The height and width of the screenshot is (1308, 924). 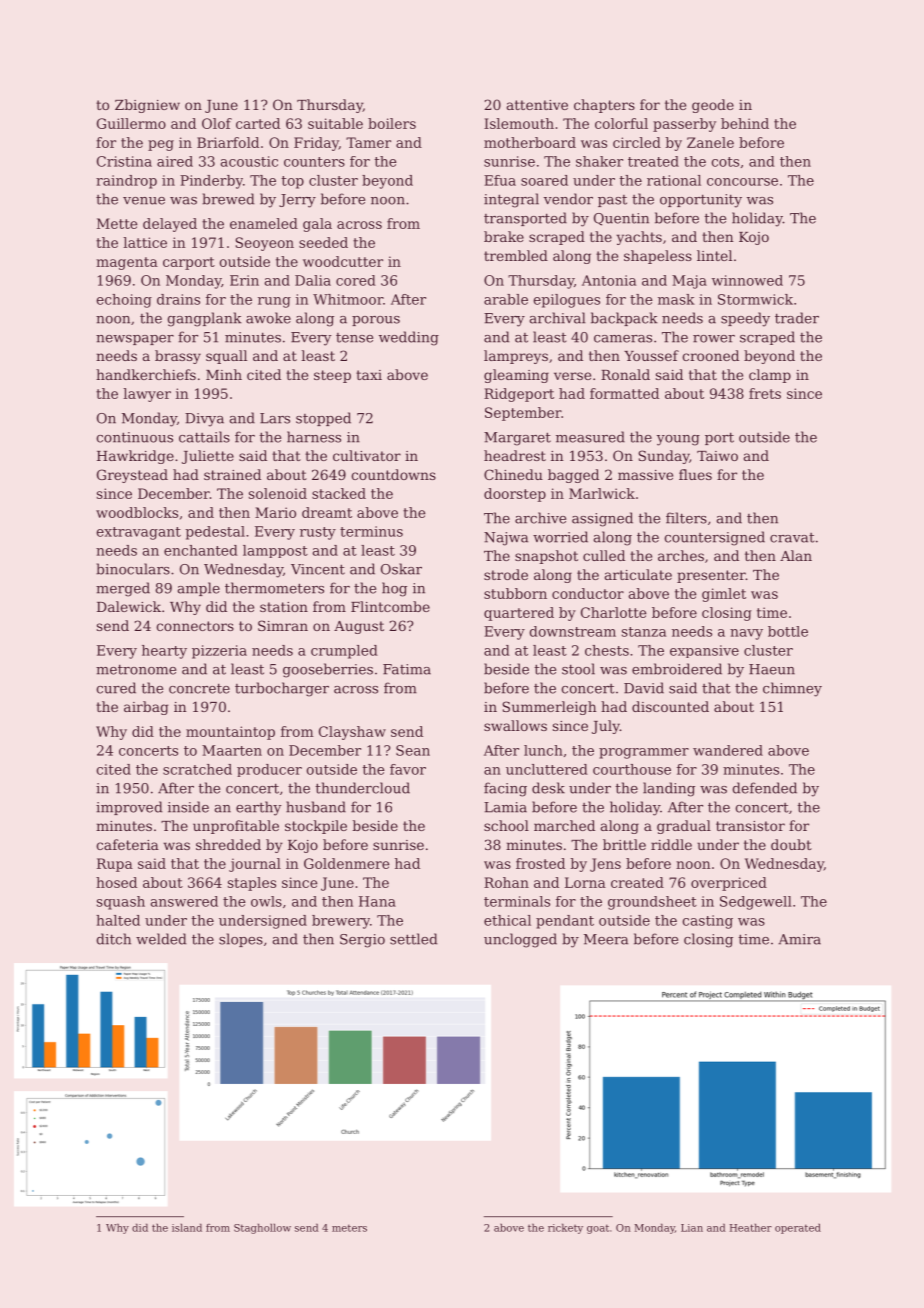 What do you see at coordinates (275, 551) in the screenshot?
I see `lamppost` at bounding box center [275, 551].
